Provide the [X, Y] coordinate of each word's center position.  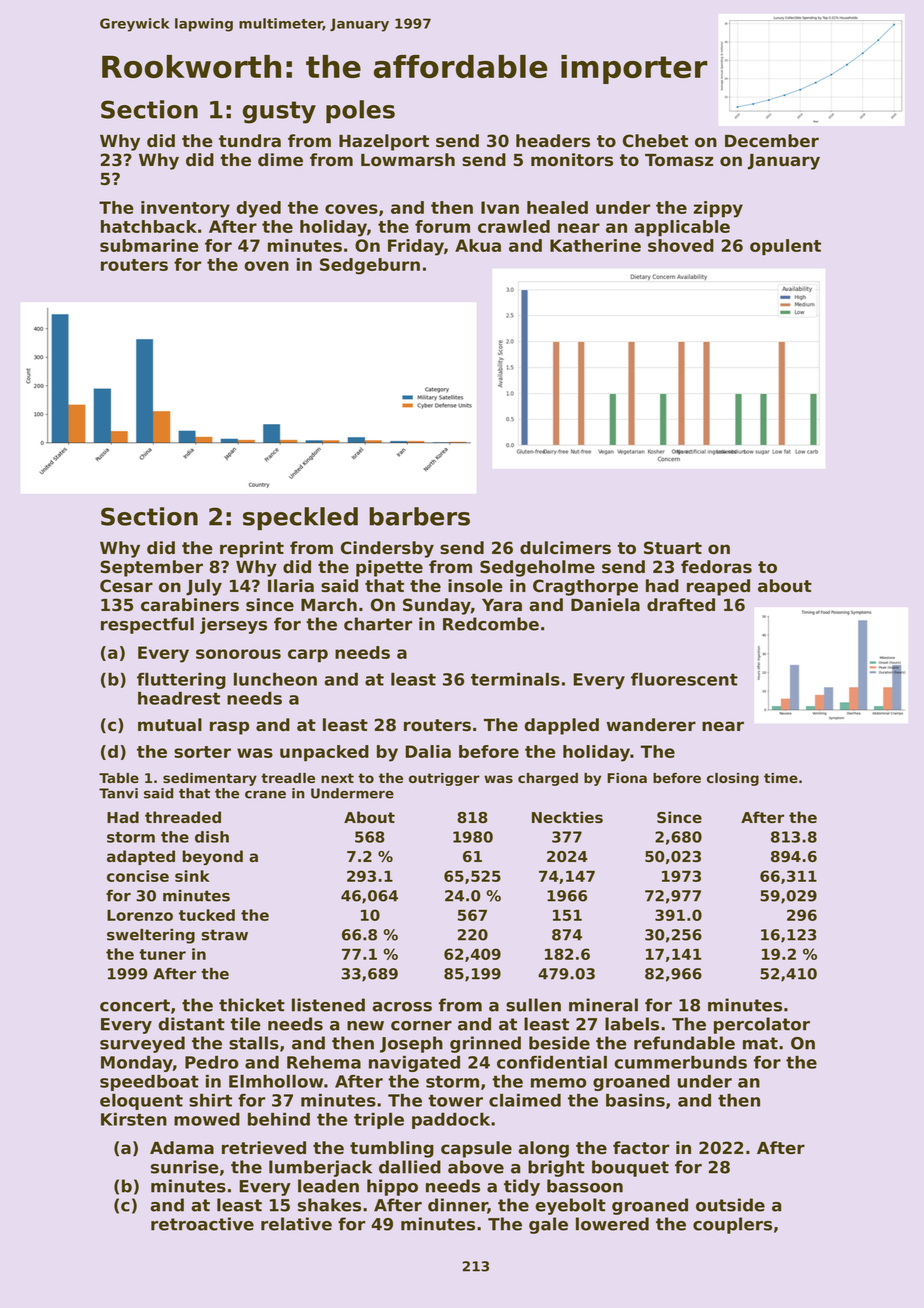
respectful [147, 625]
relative [296, 1224]
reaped [718, 587]
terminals [515, 679]
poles [360, 111]
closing [733, 779]
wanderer [651, 724]
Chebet [655, 141]
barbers [419, 516]
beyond [212, 857]
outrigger [444, 779]
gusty [279, 112]
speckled [300, 518]
